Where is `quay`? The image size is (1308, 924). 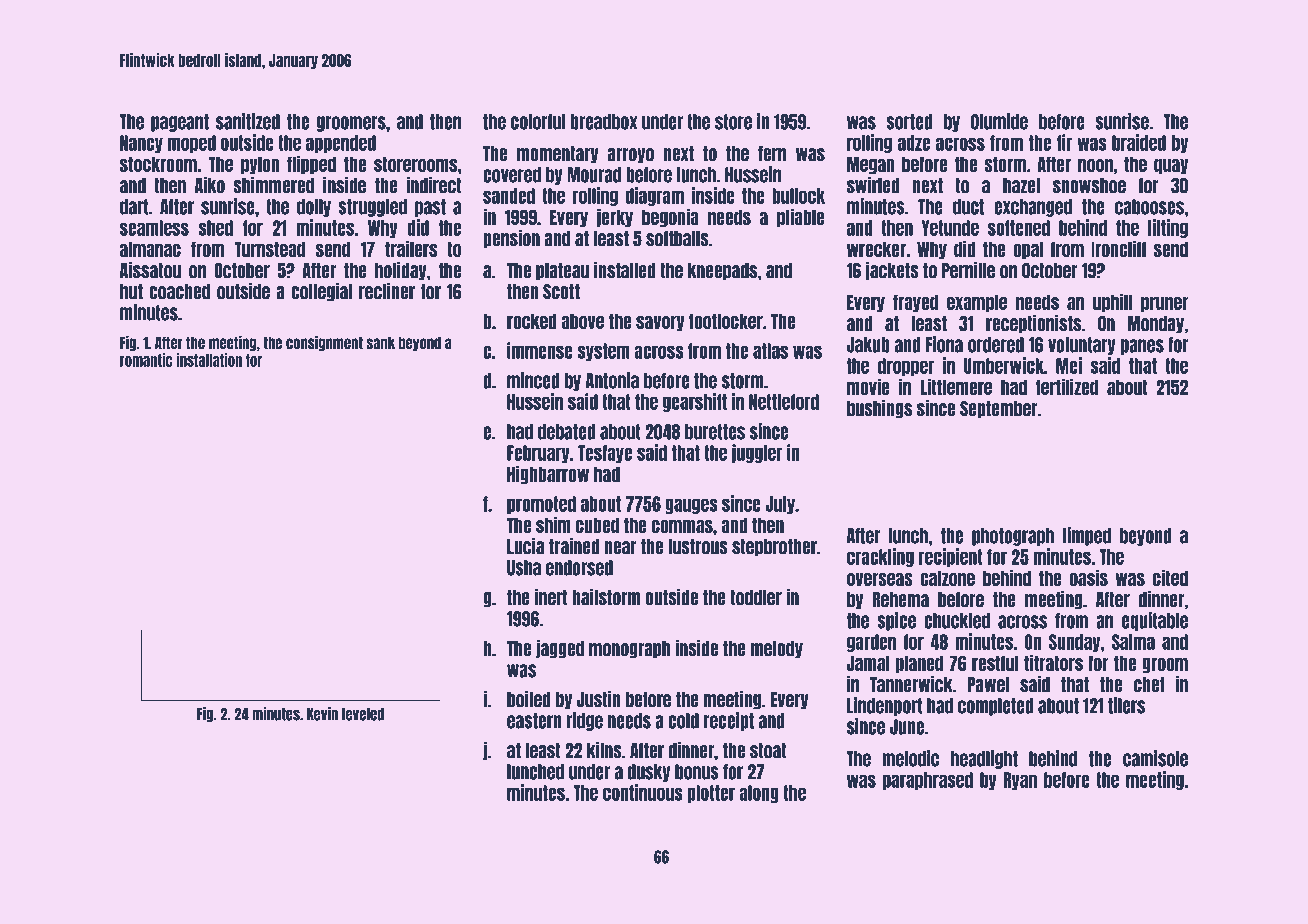
quay is located at coordinates (1171, 166).
